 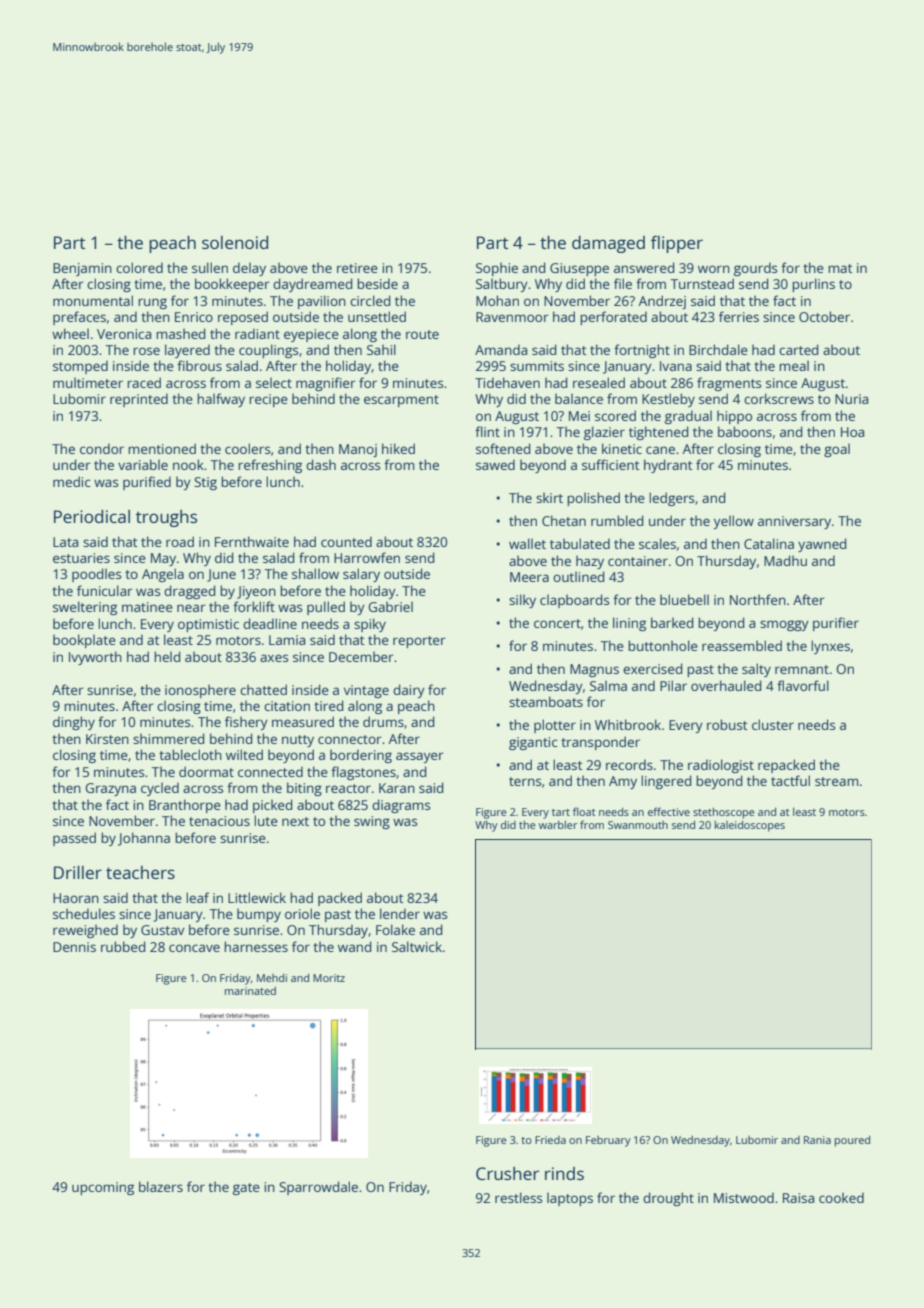 I want to click on Nuria, so click(x=851, y=399).
